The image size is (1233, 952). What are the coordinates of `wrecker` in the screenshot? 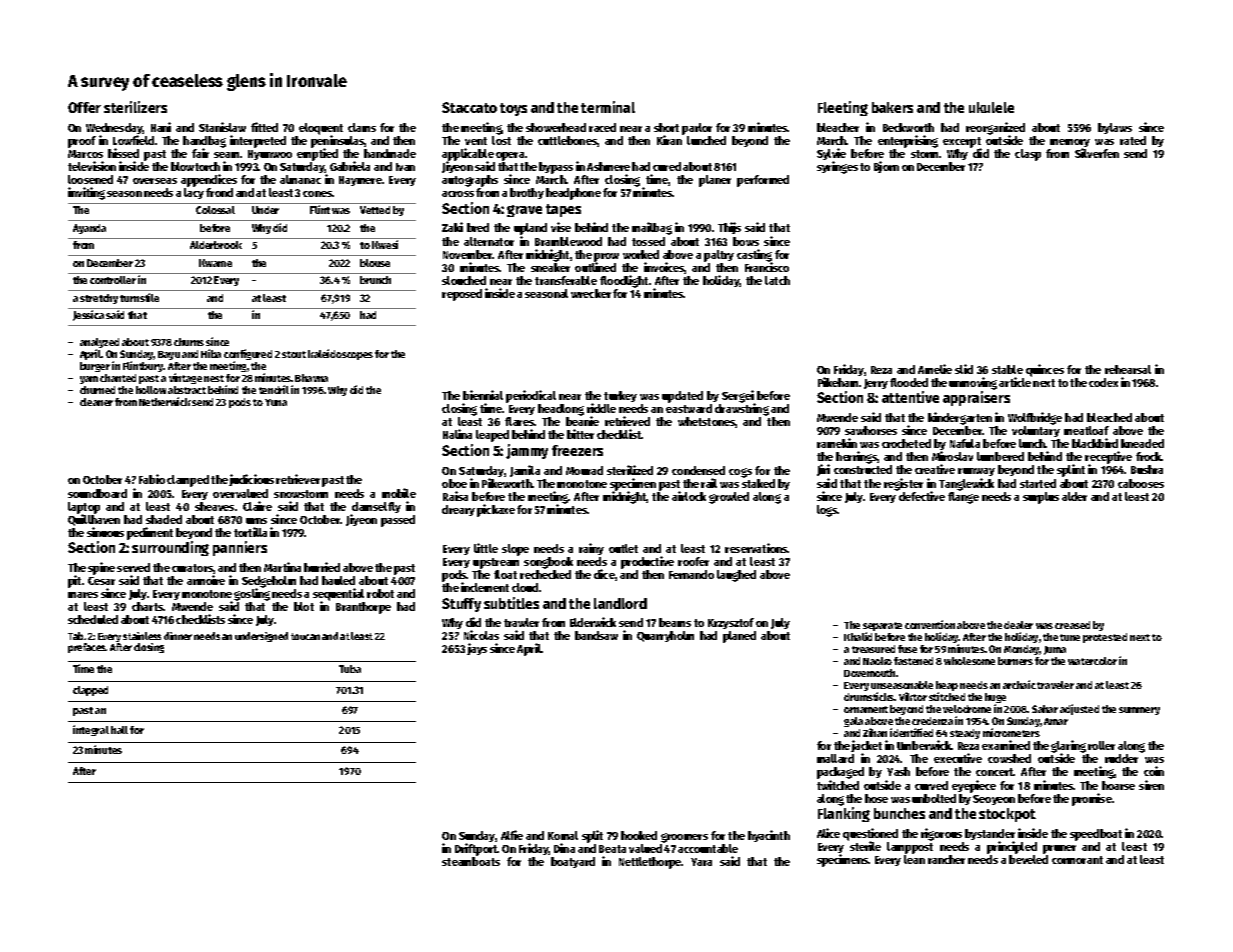 It's located at (591, 293).
